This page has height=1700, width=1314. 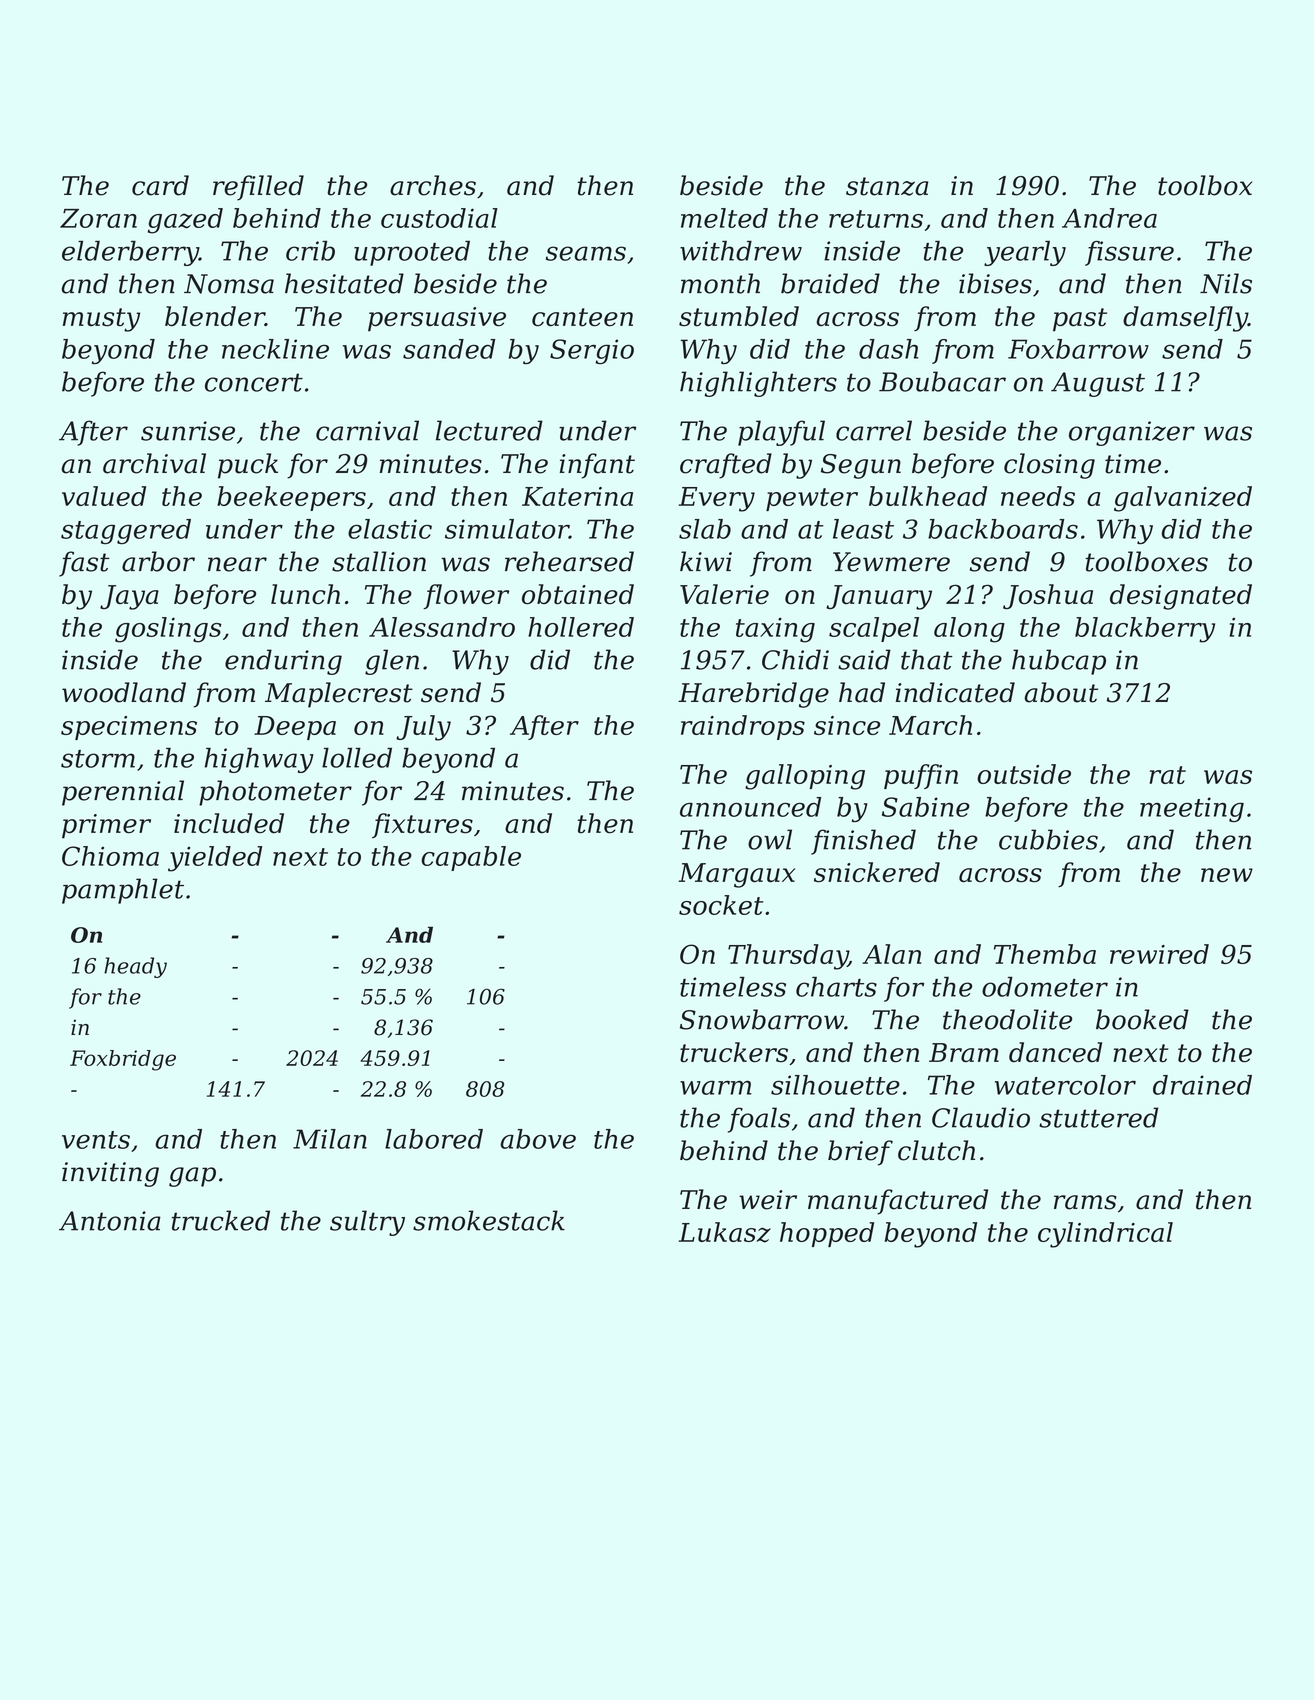 I want to click on owl, so click(x=770, y=839).
